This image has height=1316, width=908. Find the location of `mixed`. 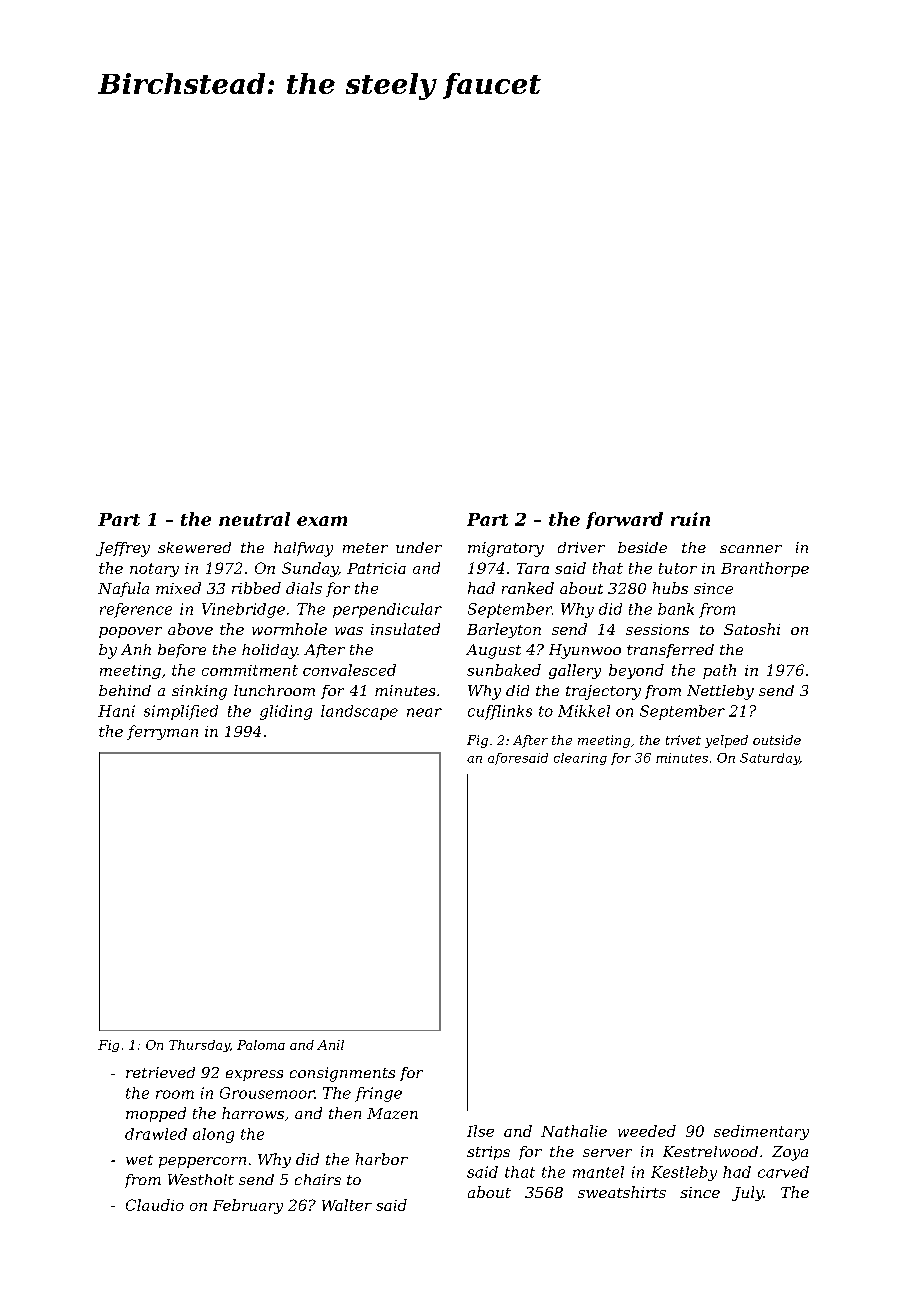

mixed is located at coordinates (178, 588).
